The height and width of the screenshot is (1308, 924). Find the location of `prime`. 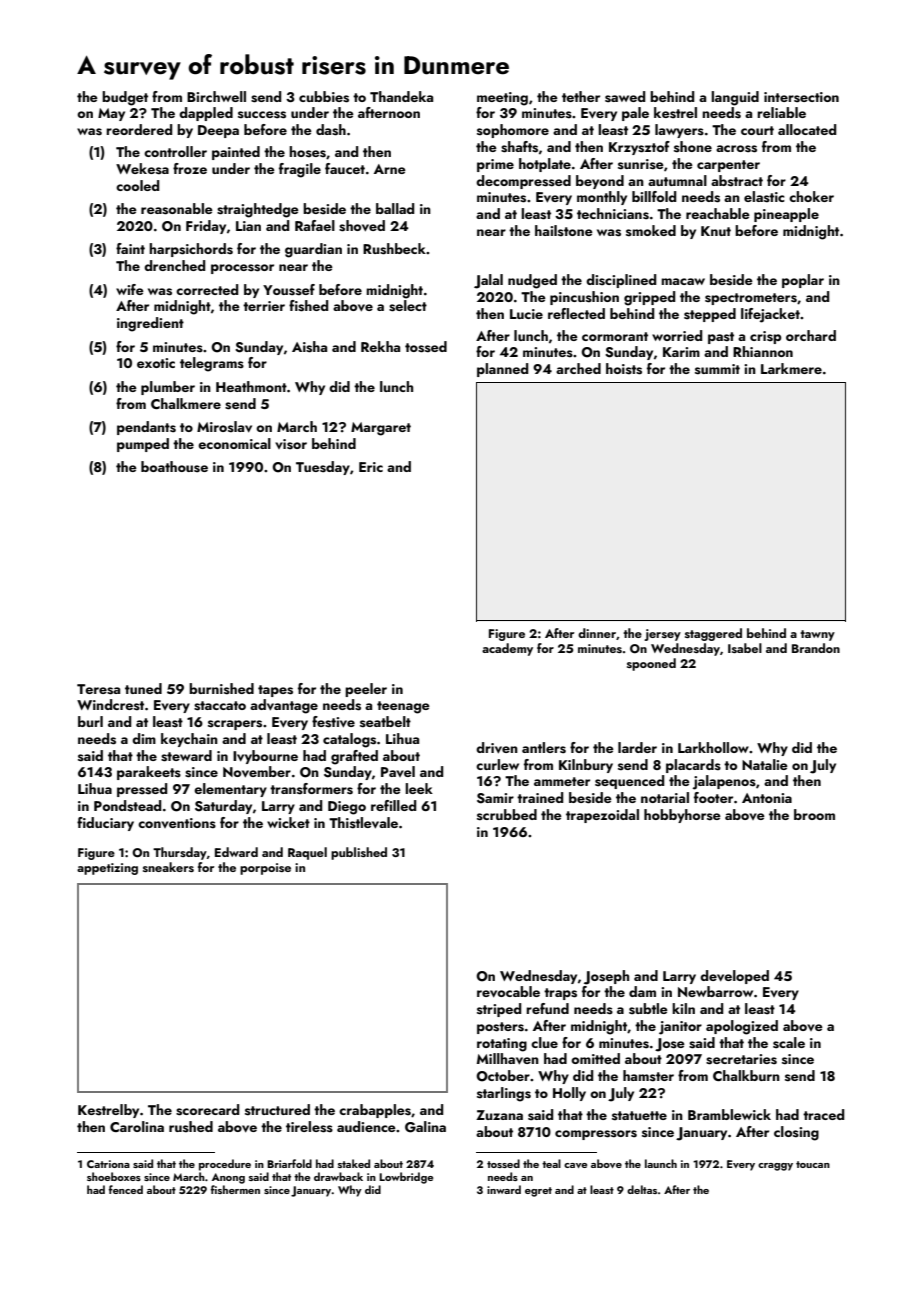

prime is located at coordinates (495, 165).
